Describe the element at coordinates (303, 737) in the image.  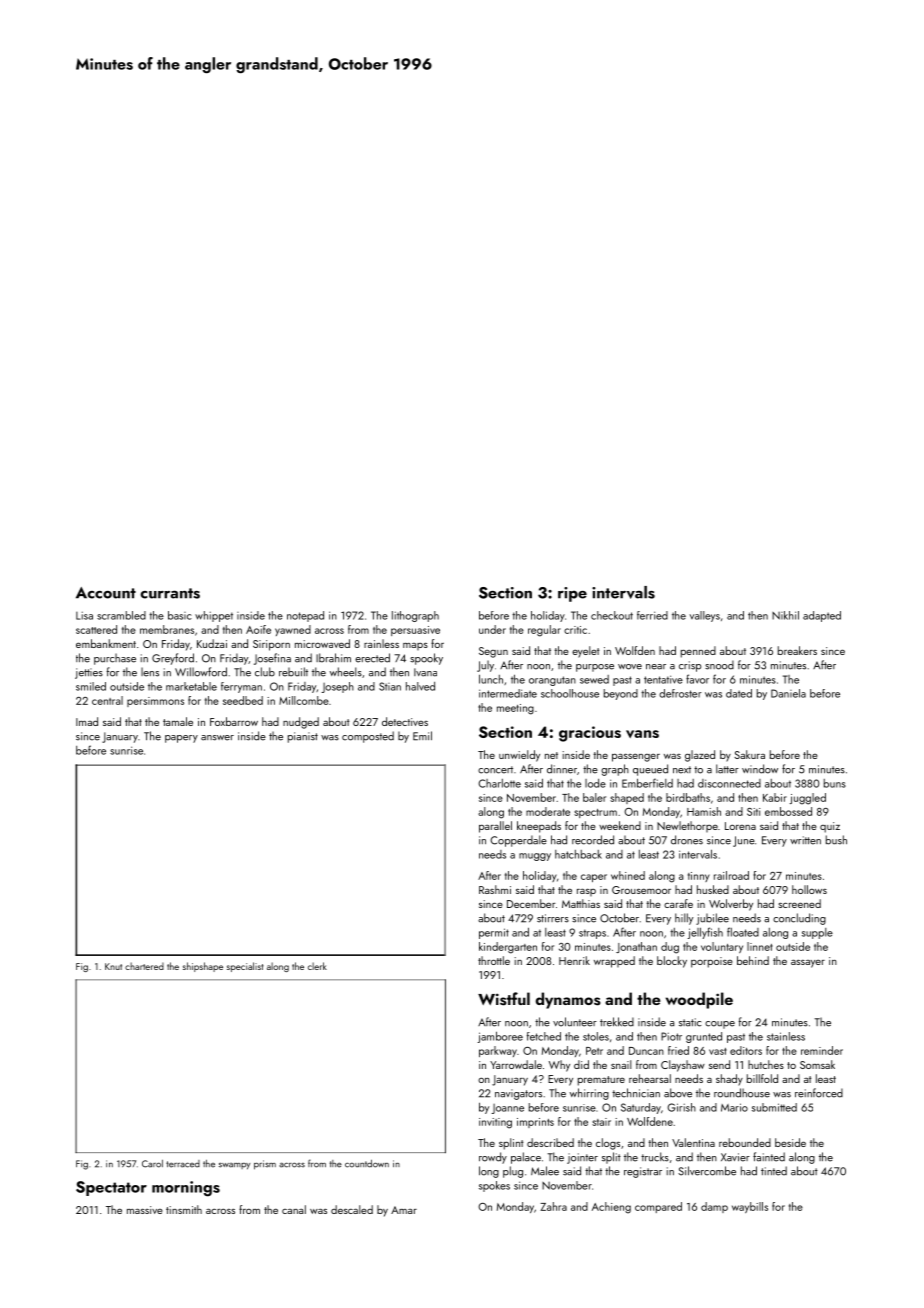
I see `pianist` at that location.
